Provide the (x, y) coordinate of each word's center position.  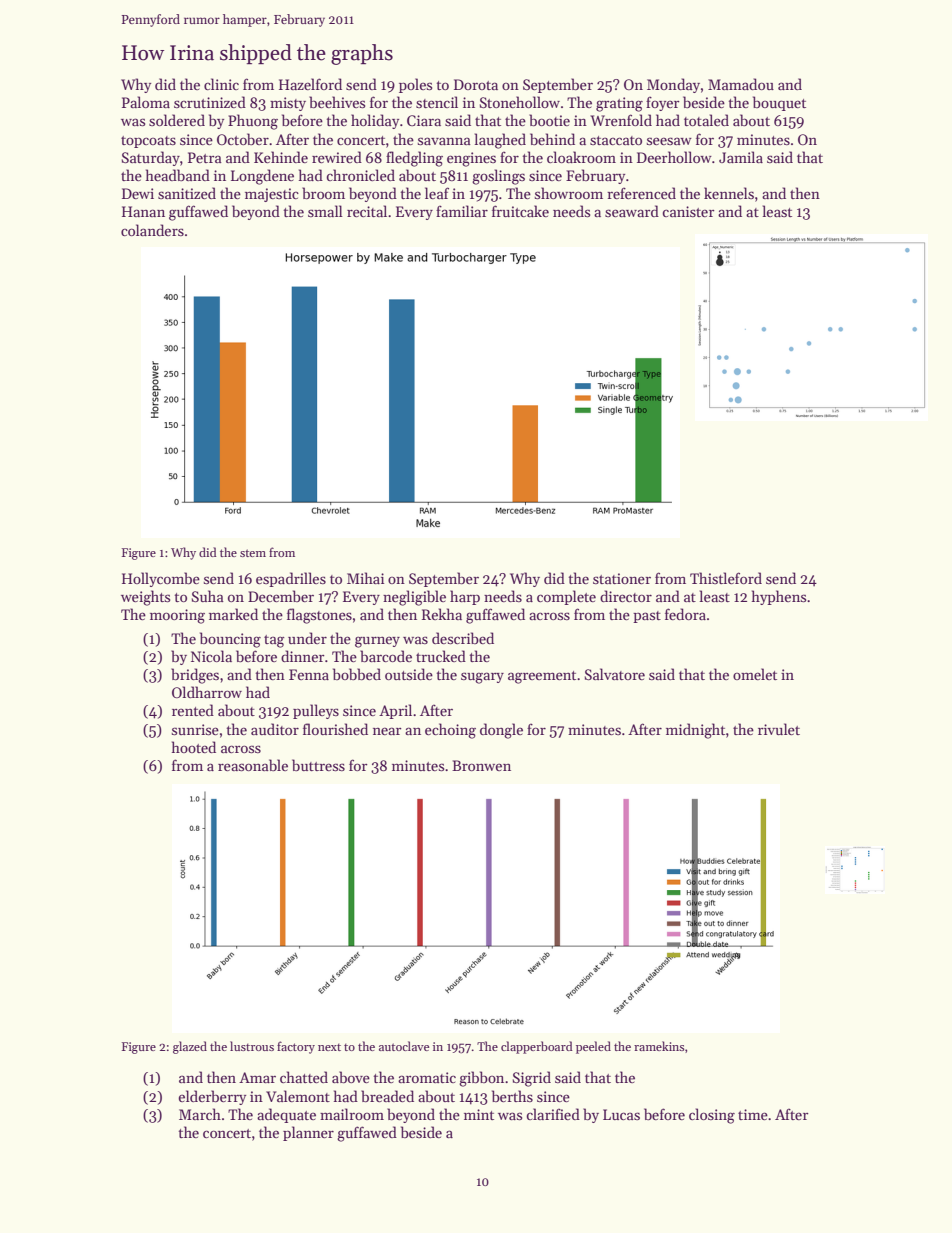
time (753, 1114)
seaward (632, 211)
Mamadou (741, 84)
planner (308, 1133)
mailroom (352, 1114)
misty (288, 104)
